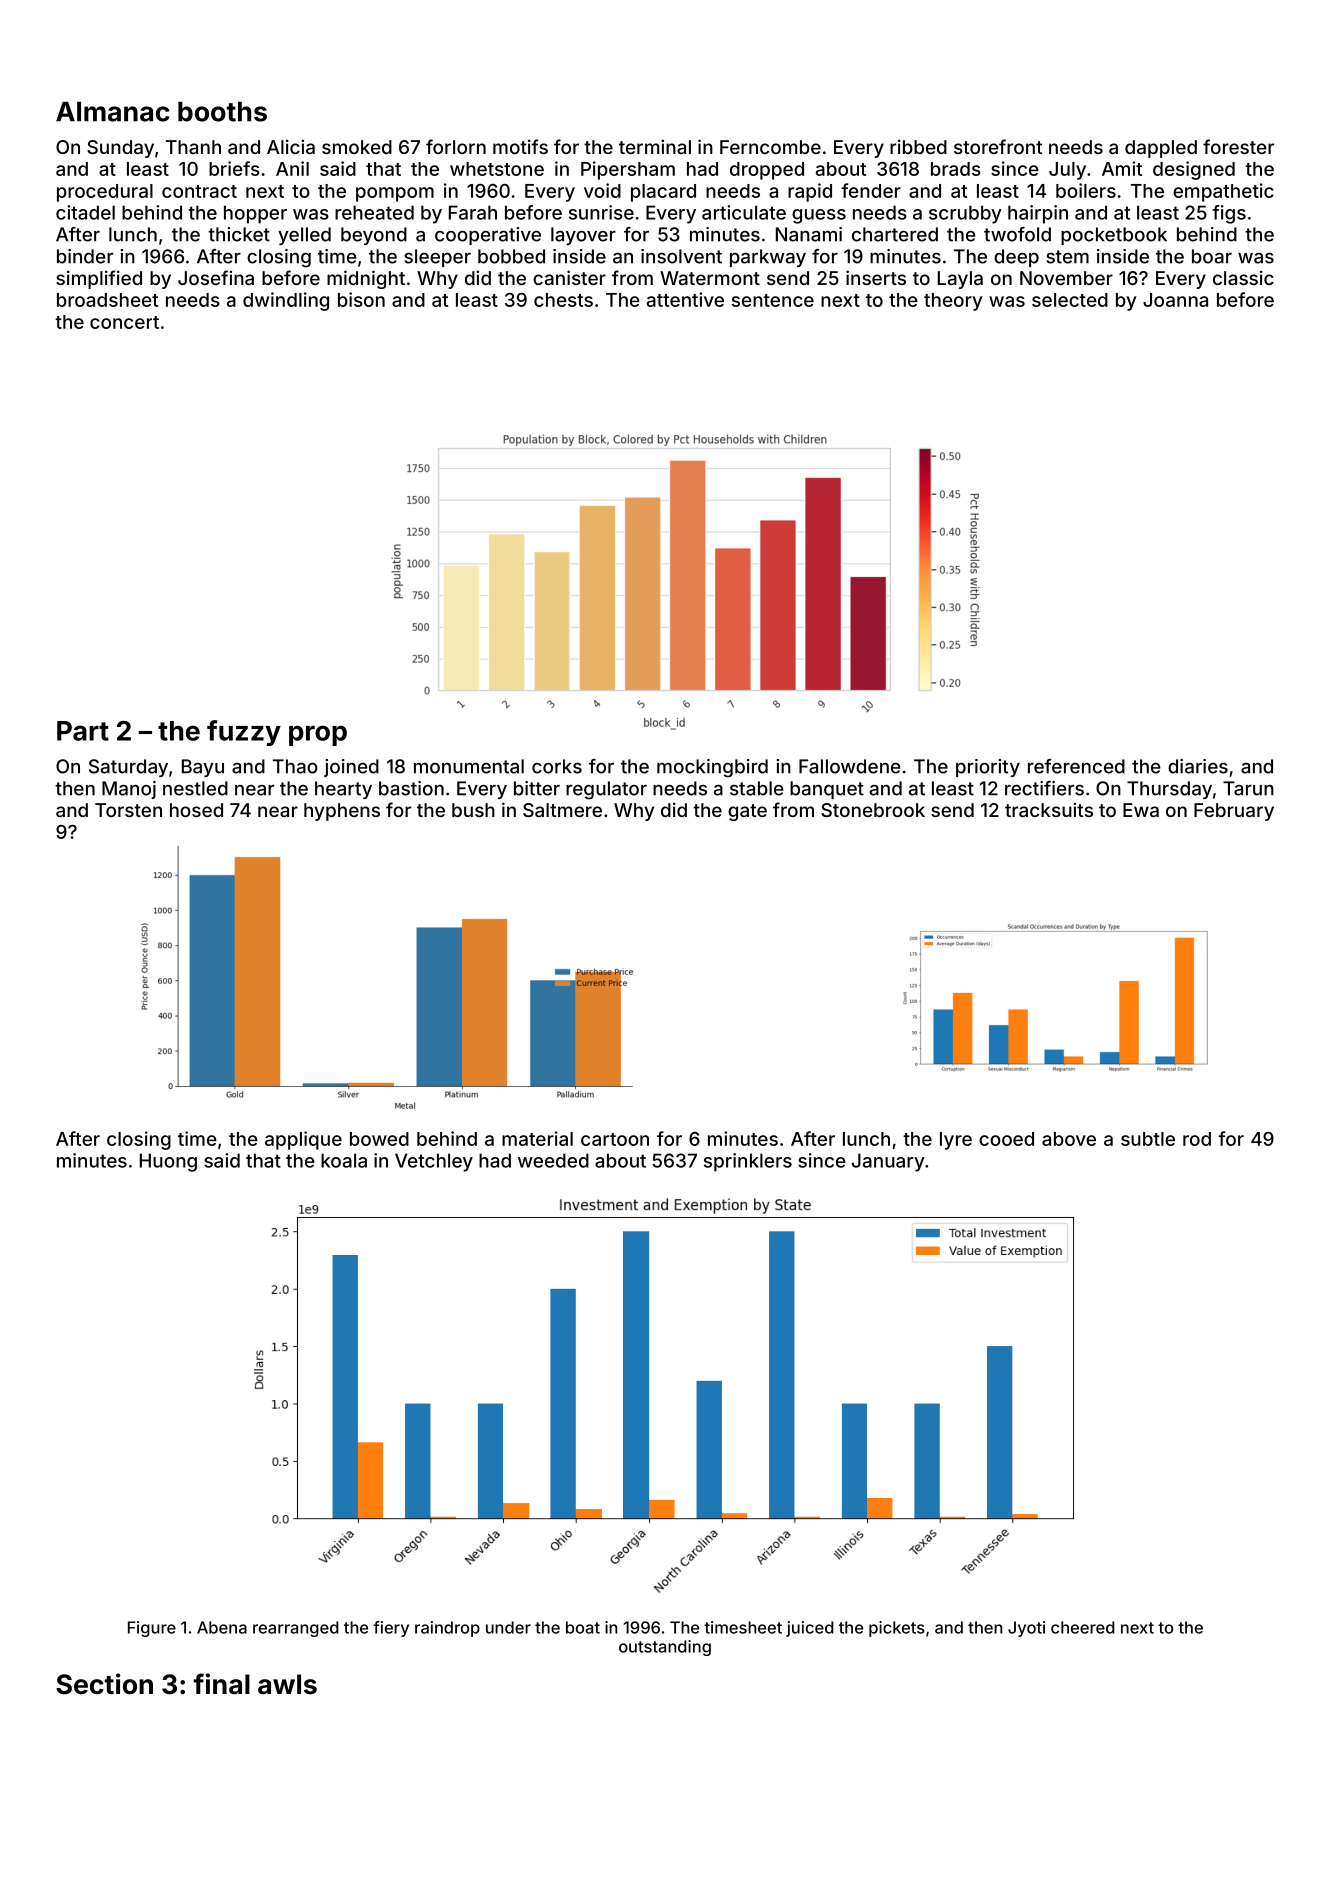  I want to click on Abena, so click(222, 1627).
